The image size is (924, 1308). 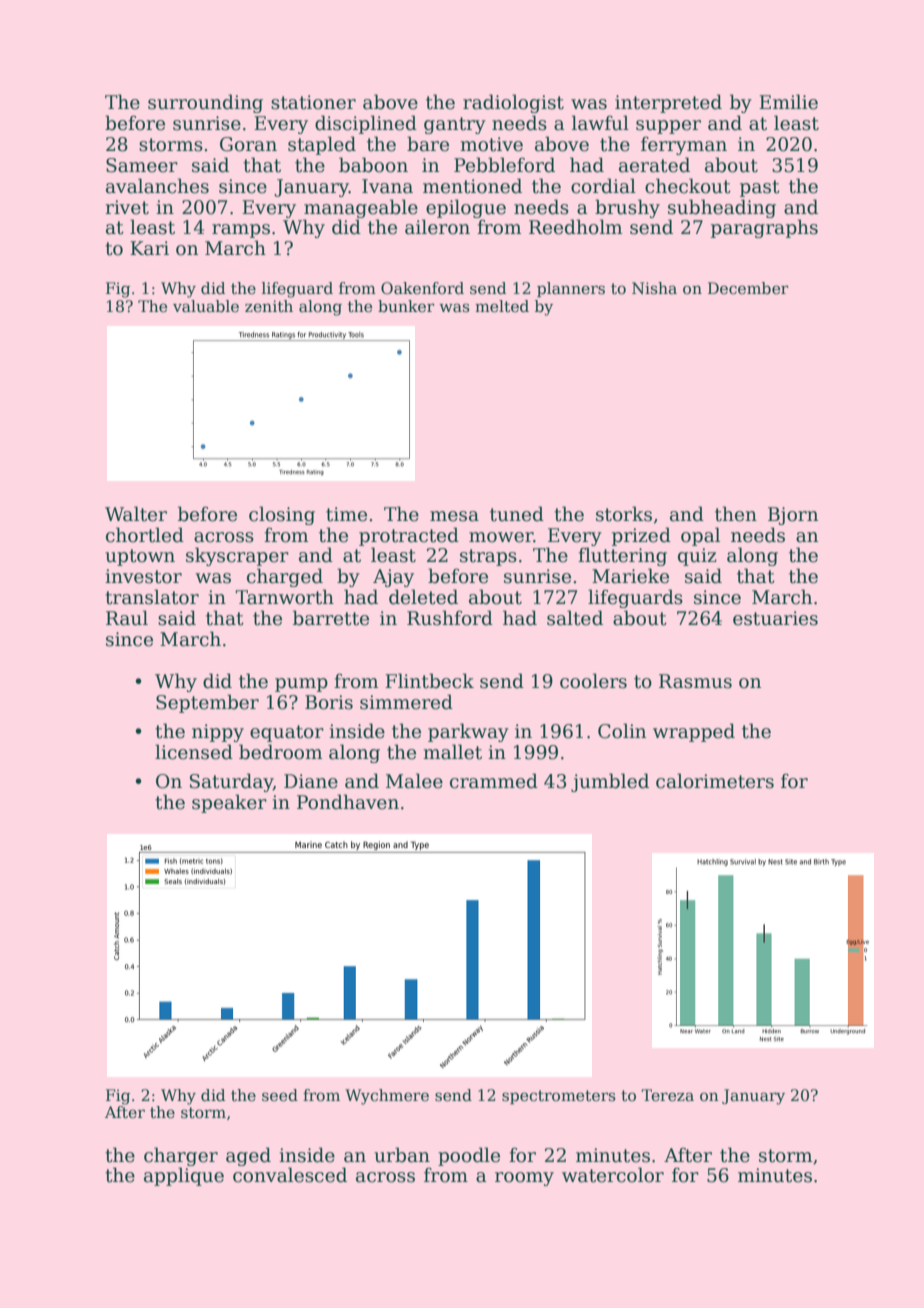 I want to click on translator, so click(x=152, y=597).
